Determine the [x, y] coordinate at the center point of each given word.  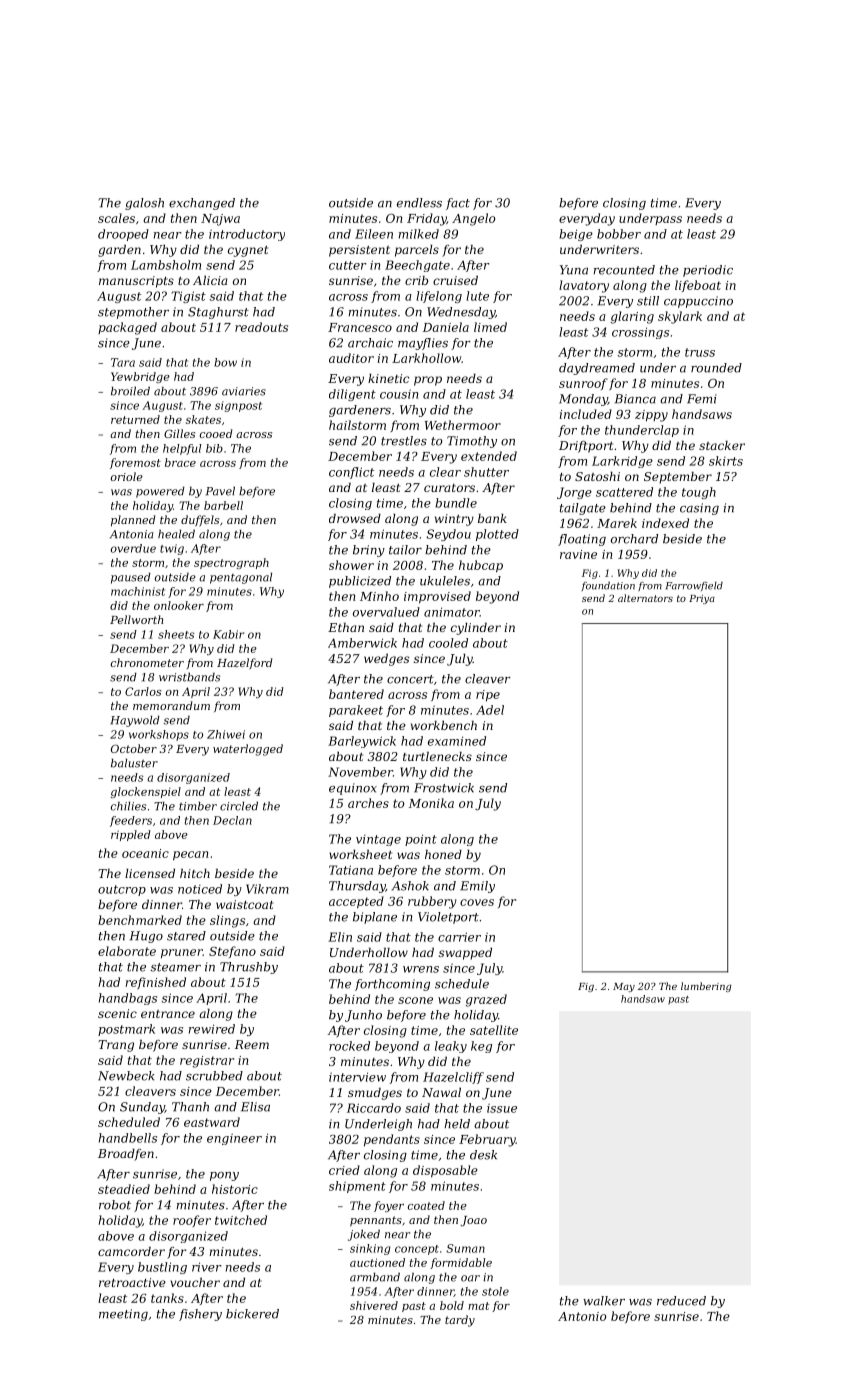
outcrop [122, 890]
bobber [619, 234]
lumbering [706, 987]
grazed [486, 1000]
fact [458, 204]
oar [470, 1278]
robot [115, 1205]
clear [445, 472]
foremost [135, 463]
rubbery [432, 902]
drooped [123, 235]
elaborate [127, 951]
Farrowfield [694, 586]
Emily [477, 887]
